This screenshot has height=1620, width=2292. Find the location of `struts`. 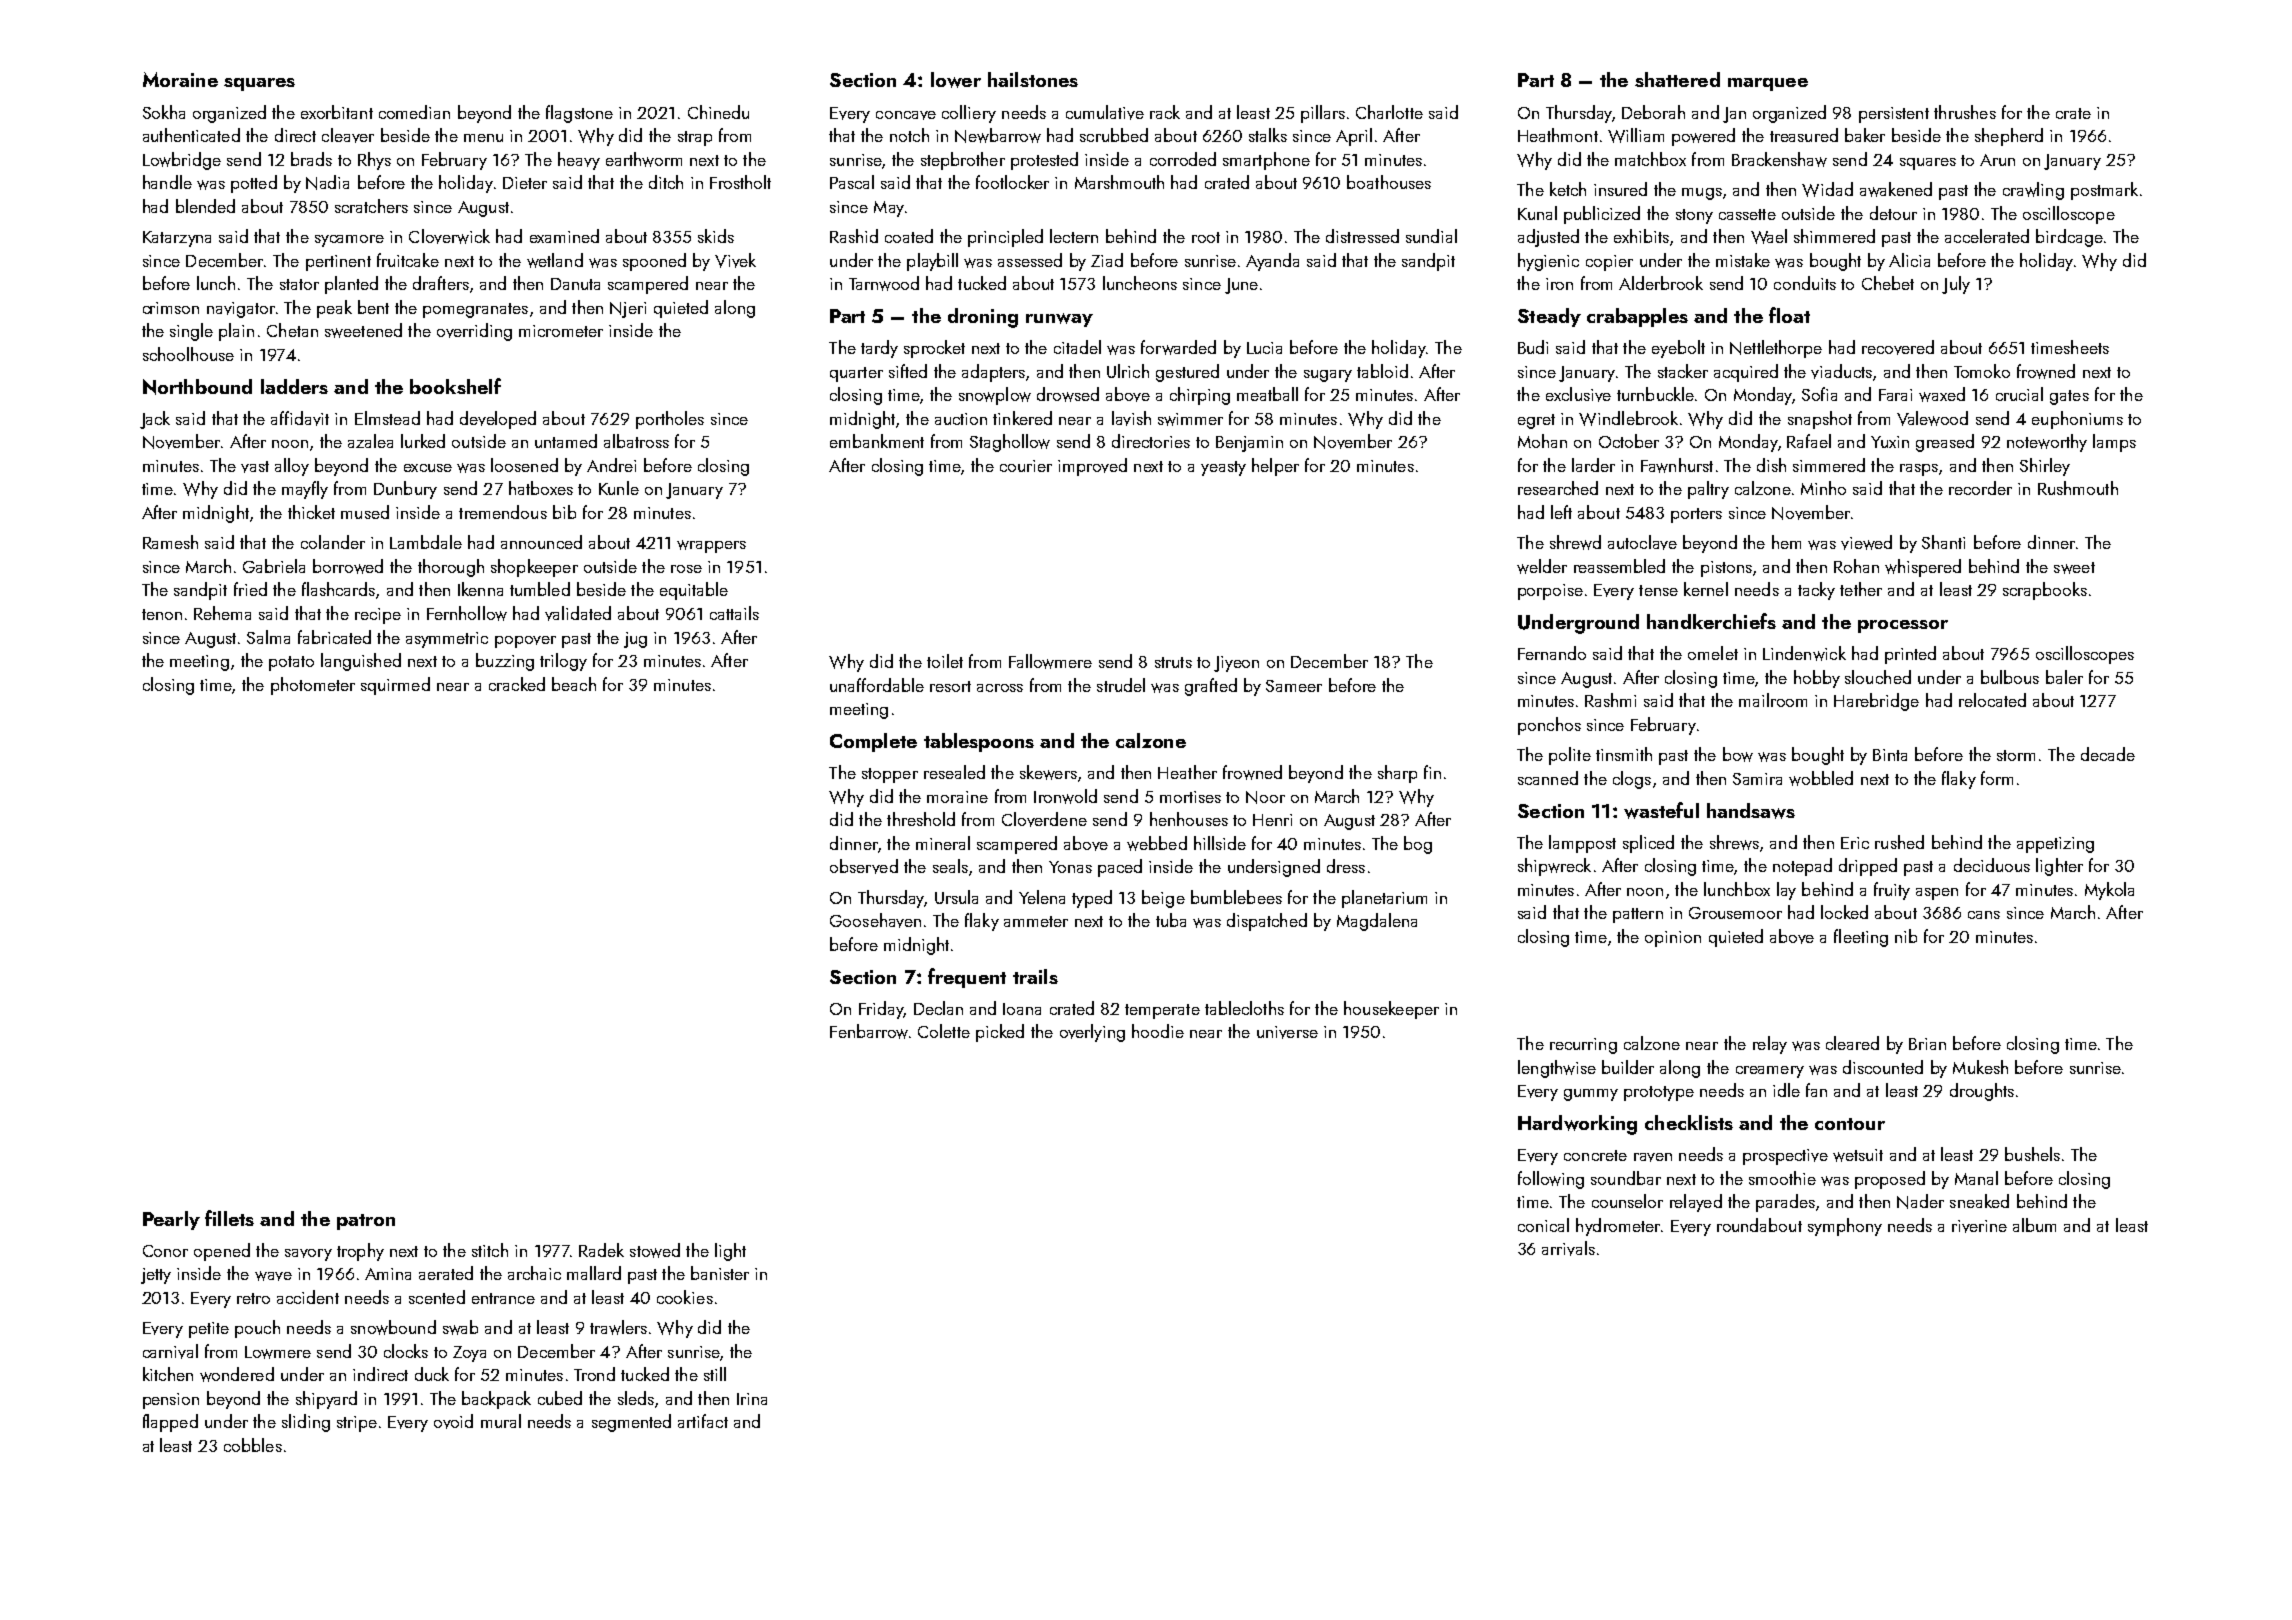

struts is located at coordinates (1173, 662).
